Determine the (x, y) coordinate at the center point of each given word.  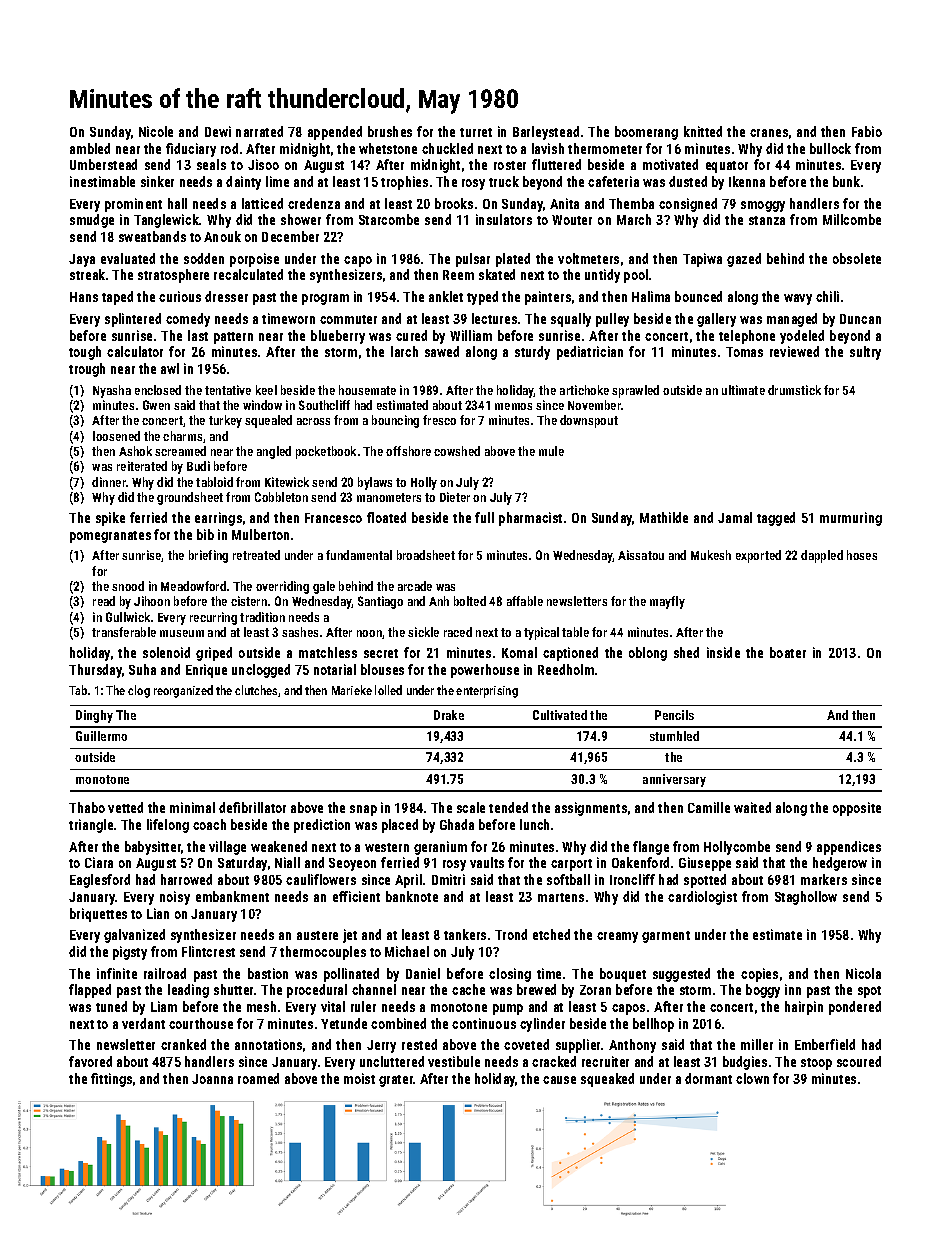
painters (548, 298)
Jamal (735, 517)
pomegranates (110, 537)
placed (400, 826)
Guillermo (101, 736)
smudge (92, 221)
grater (396, 1081)
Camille (709, 807)
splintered (133, 320)
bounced (698, 296)
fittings (111, 1080)
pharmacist (530, 519)
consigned (688, 205)
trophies (404, 183)
